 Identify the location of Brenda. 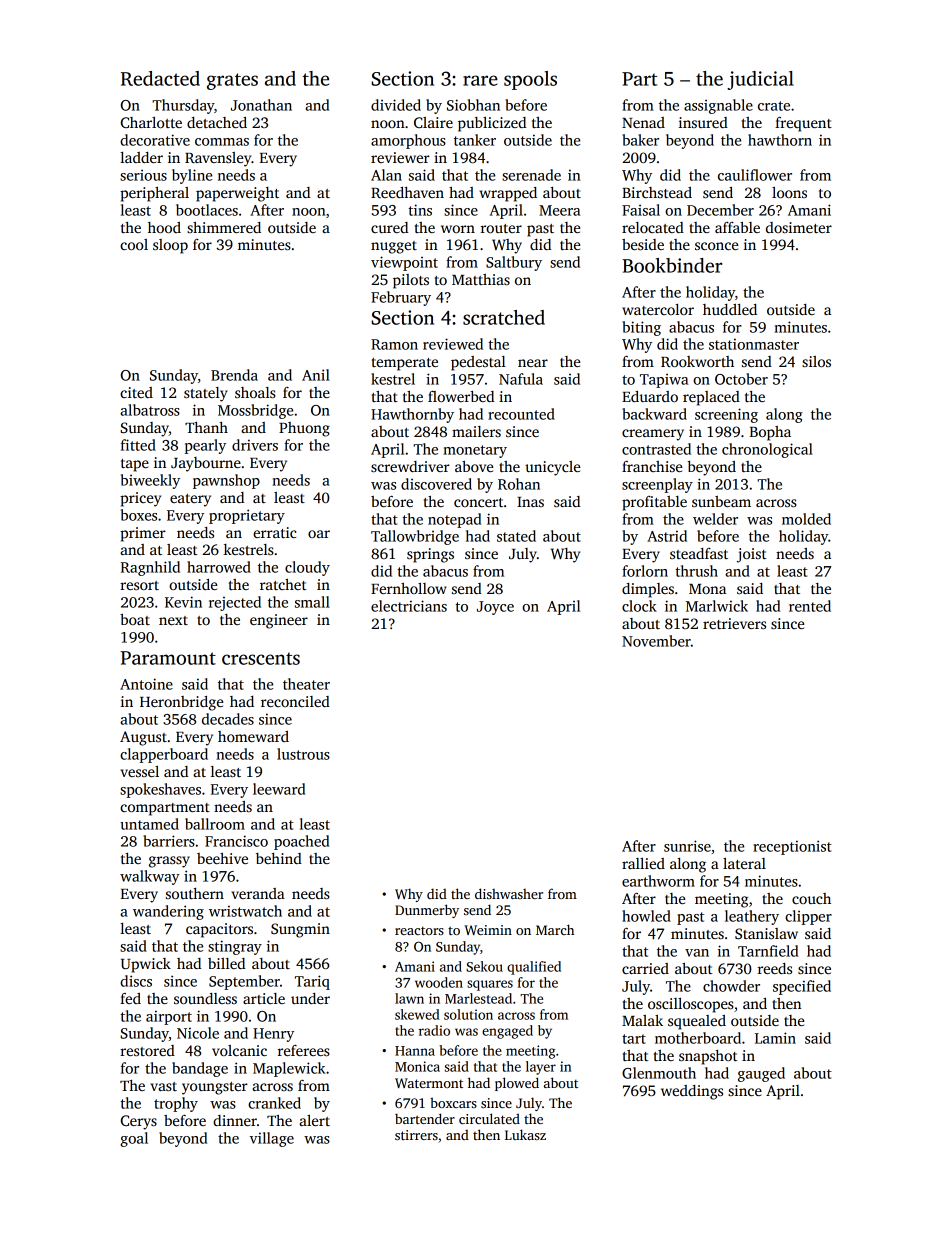
(234, 375).
